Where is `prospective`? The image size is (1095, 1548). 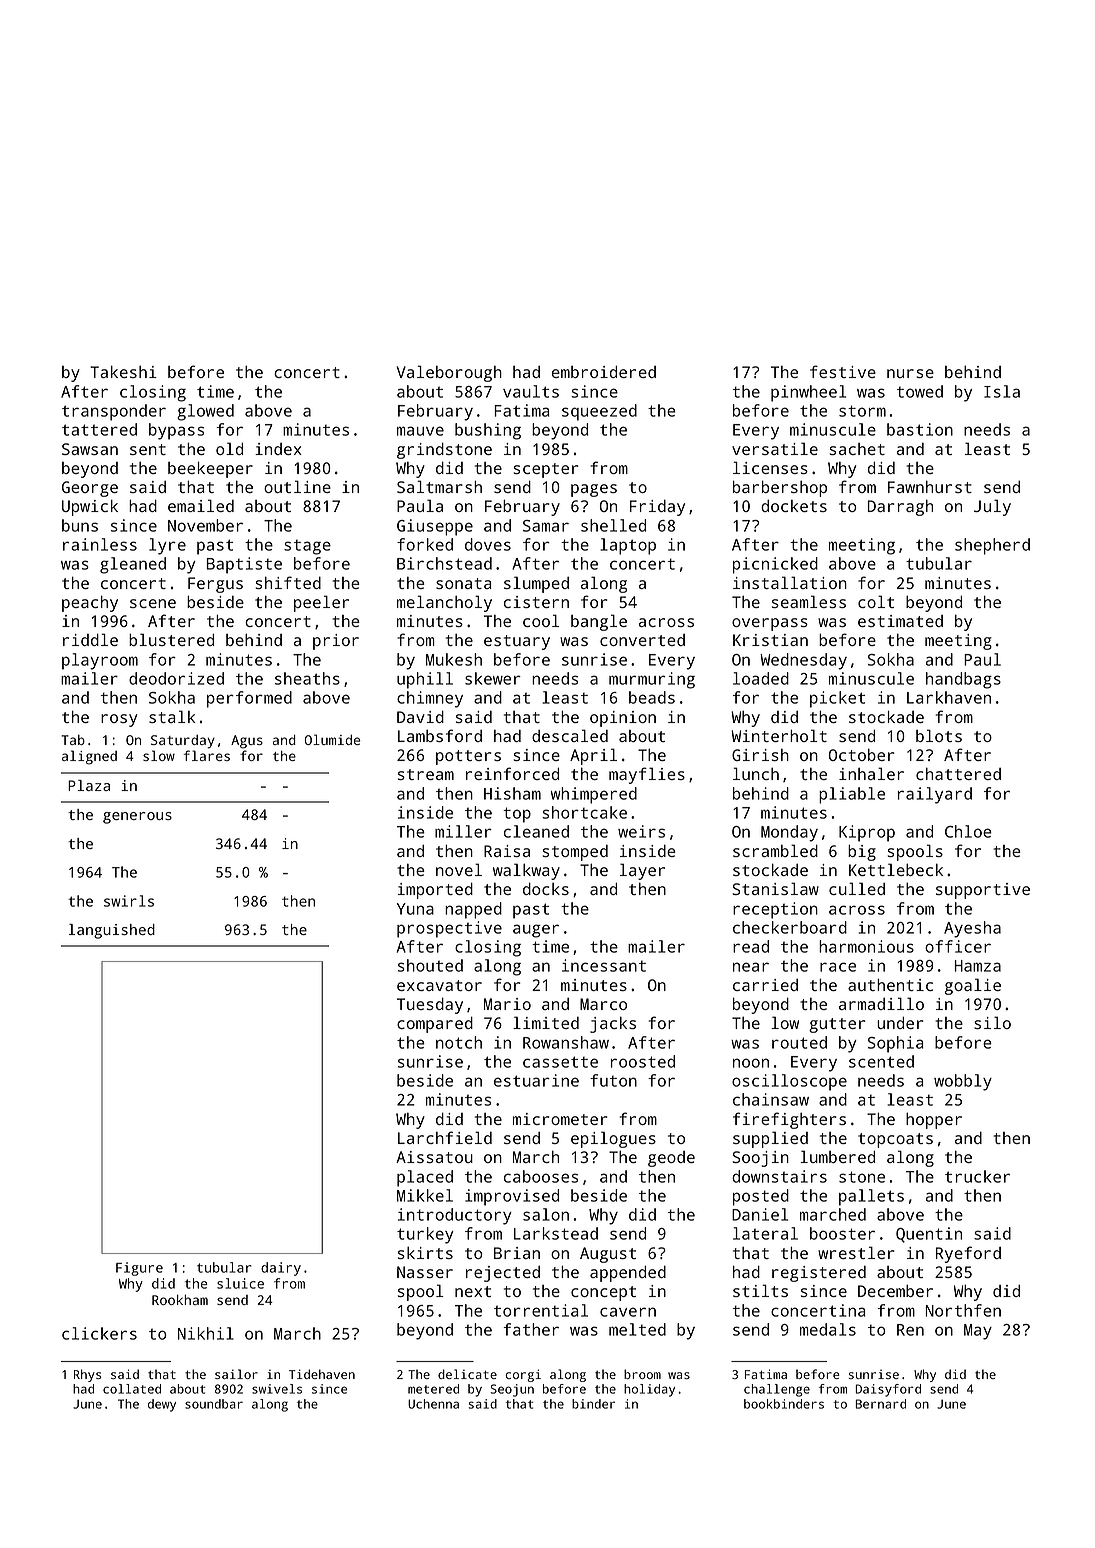
prospective is located at coordinates (449, 929).
